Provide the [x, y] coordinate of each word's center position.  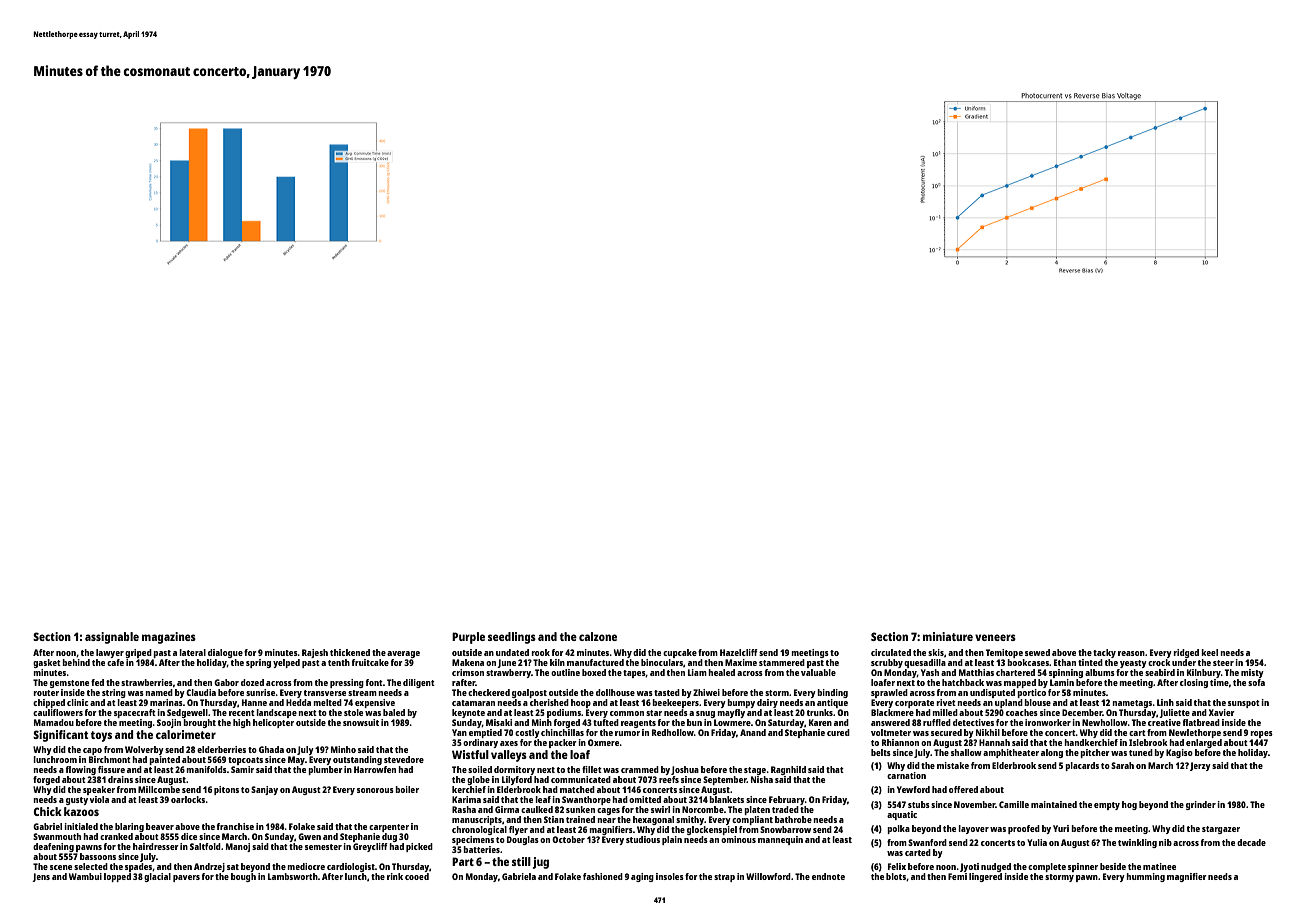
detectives [973, 722]
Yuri [1061, 828]
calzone [598, 636]
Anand [753, 732]
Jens [41, 877]
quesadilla [925, 663]
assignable [112, 638]
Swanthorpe [586, 800]
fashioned [603, 876]
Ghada [271, 749]
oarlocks [188, 799]
